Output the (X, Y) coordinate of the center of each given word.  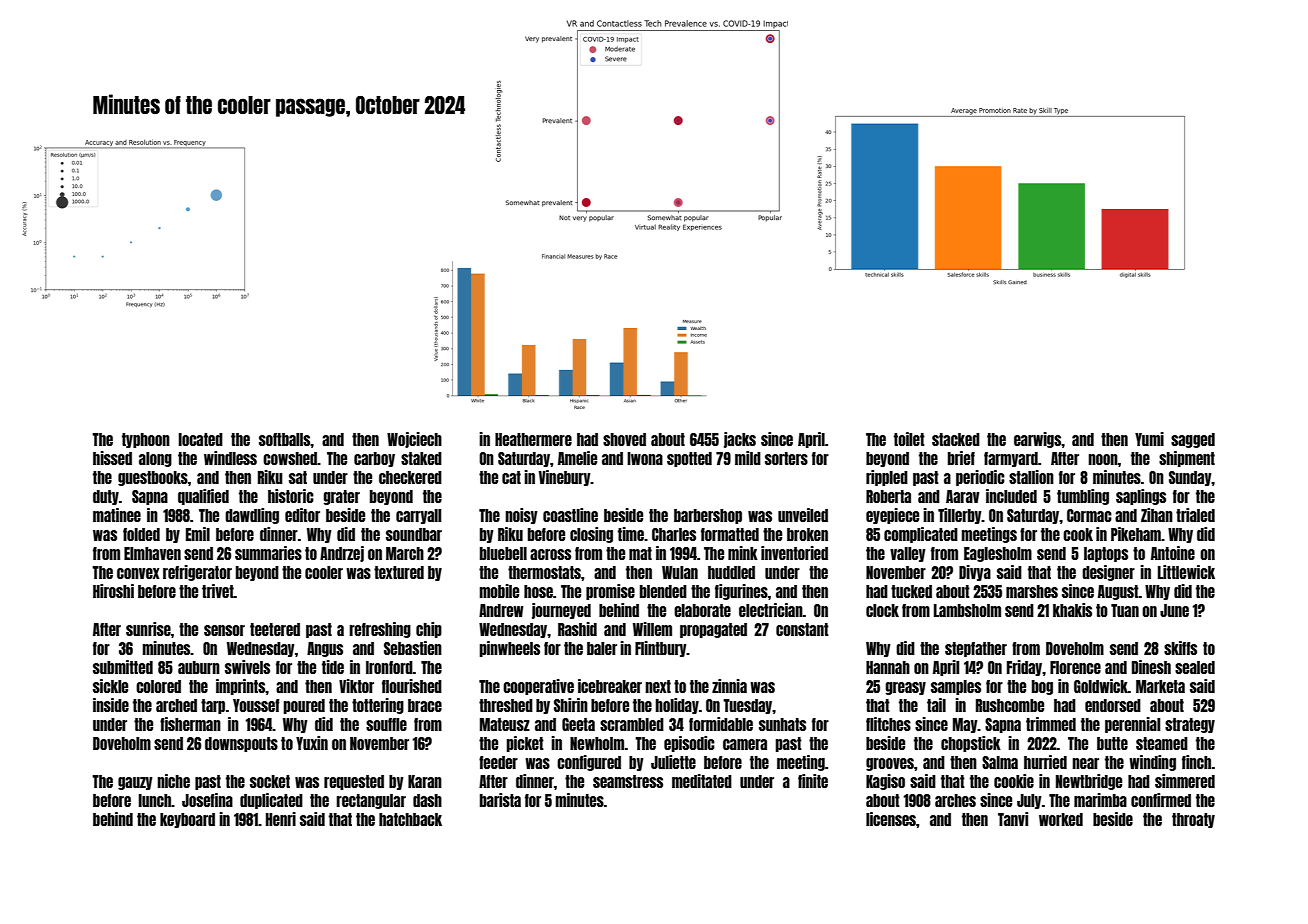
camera (745, 744)
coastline (570, 515)
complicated (921, 535)
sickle (110, 686)
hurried (1045, 762)
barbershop (708, 516)
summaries (268, 553)
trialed (1195, 515)
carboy (374, 459)
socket (270, 781)
